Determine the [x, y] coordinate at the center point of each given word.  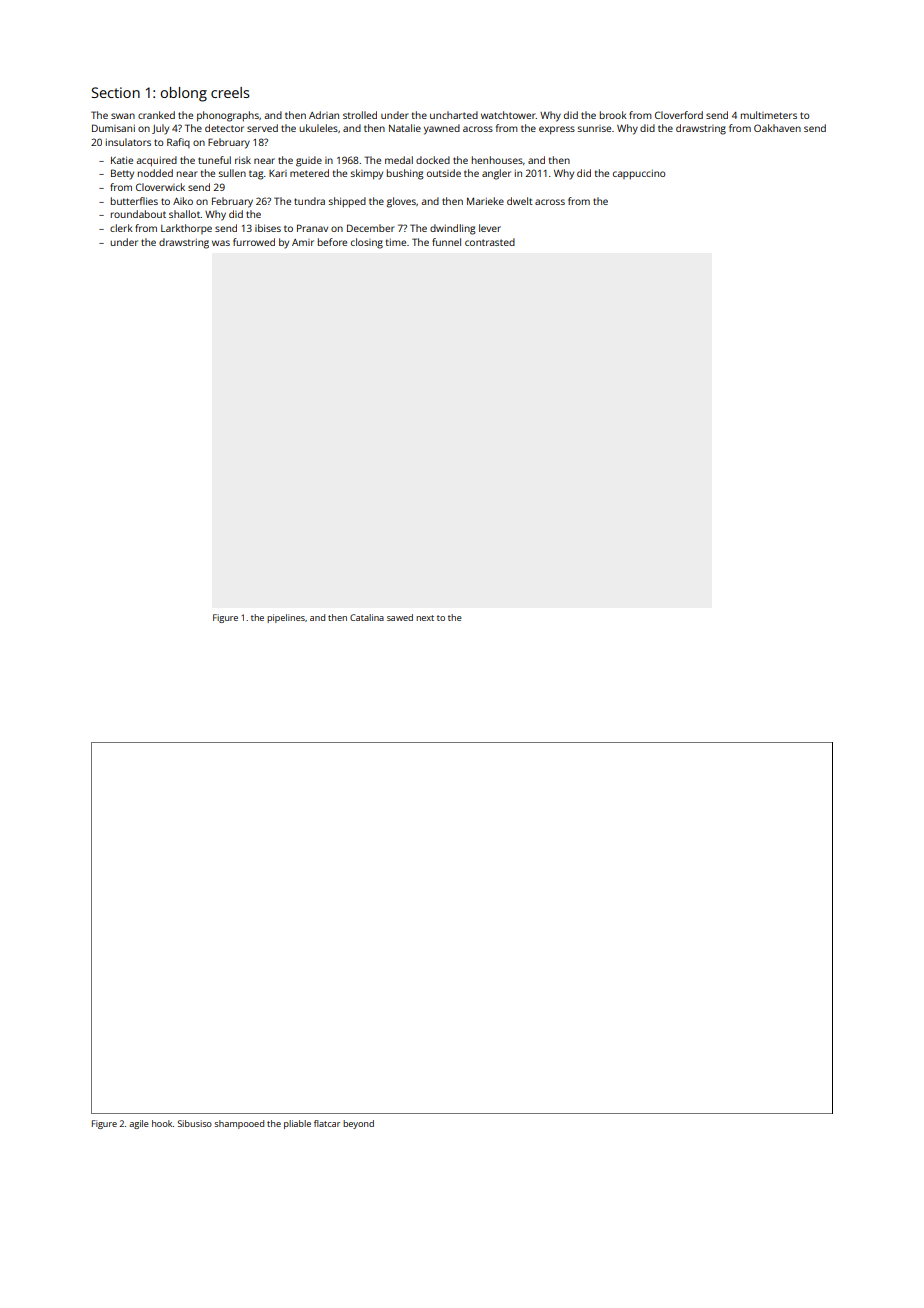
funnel [446, 242]
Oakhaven [777, 128]
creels [230, 92]
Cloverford [679, 115]
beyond [358, 1124]
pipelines [286, 618]
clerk [121, 228]
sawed [400, 617]
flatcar [327, 1123]
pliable [297, 1124]
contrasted [490, 242]
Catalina [367, 617]
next [425, 618]
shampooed [239, 1124]
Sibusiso [195, 1123]
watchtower [508, 115]
